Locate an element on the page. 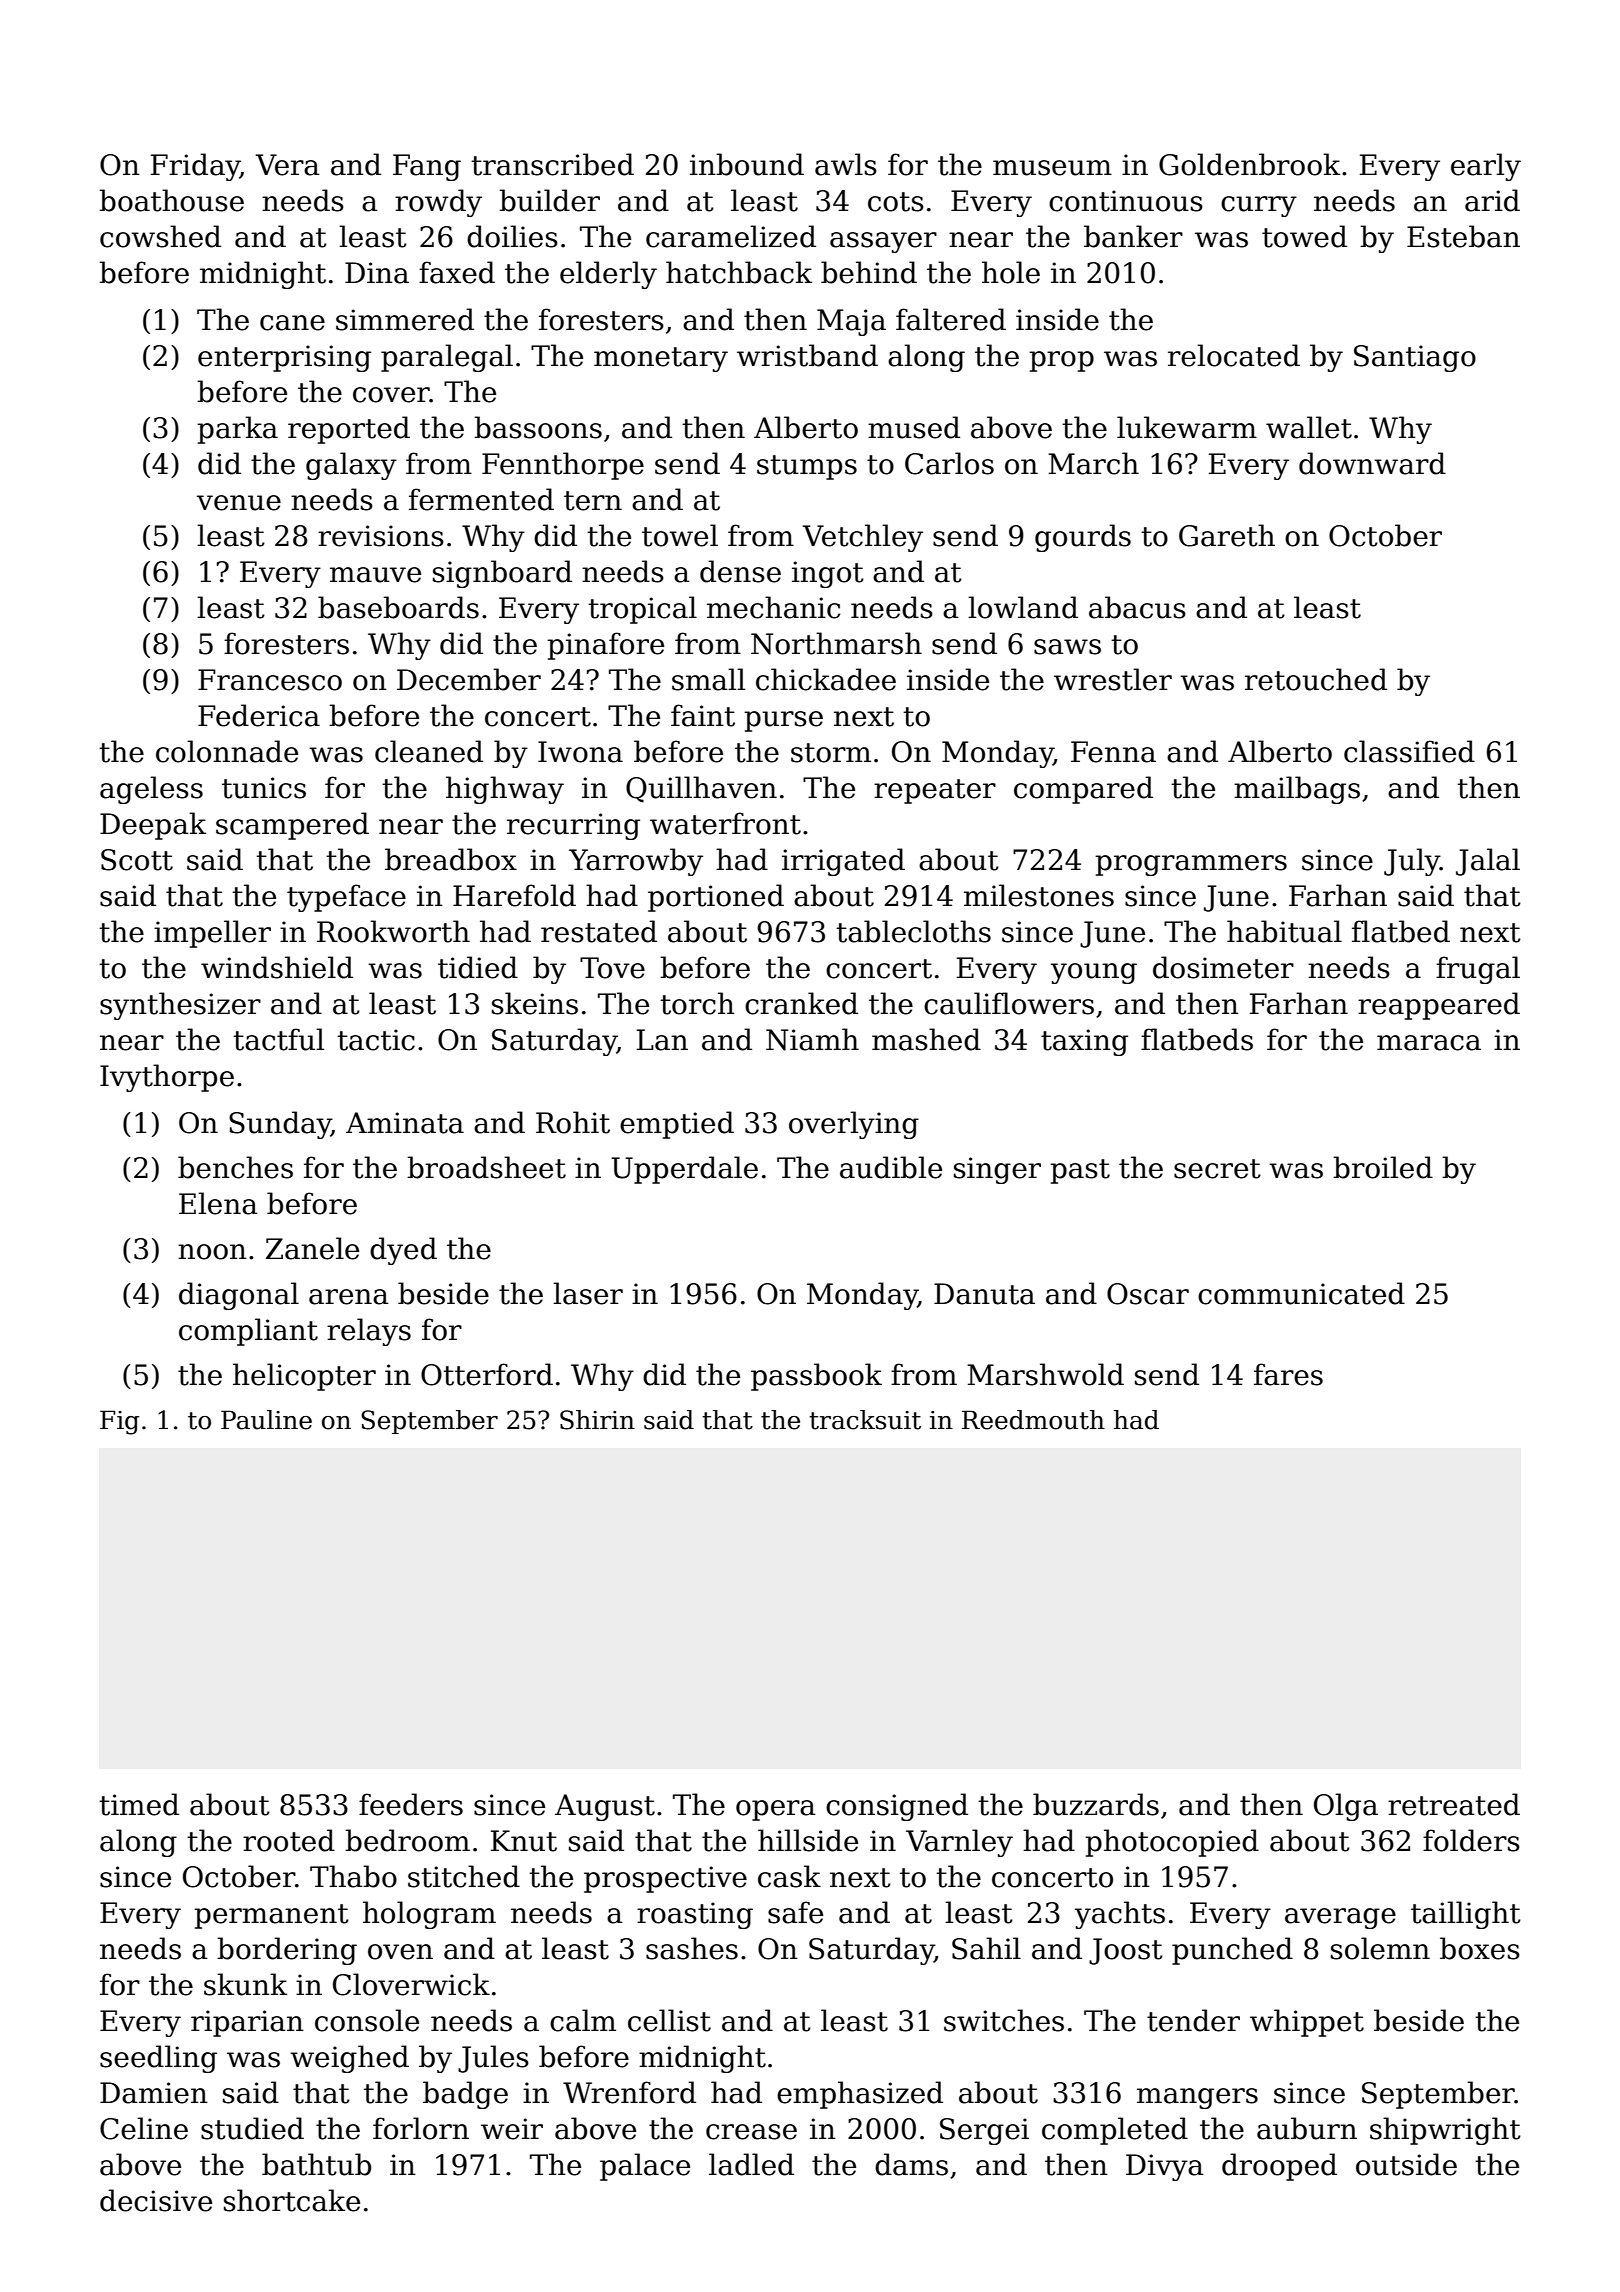 The image size is (1620, 2292). fermented is located at coordinates (481, 499).
